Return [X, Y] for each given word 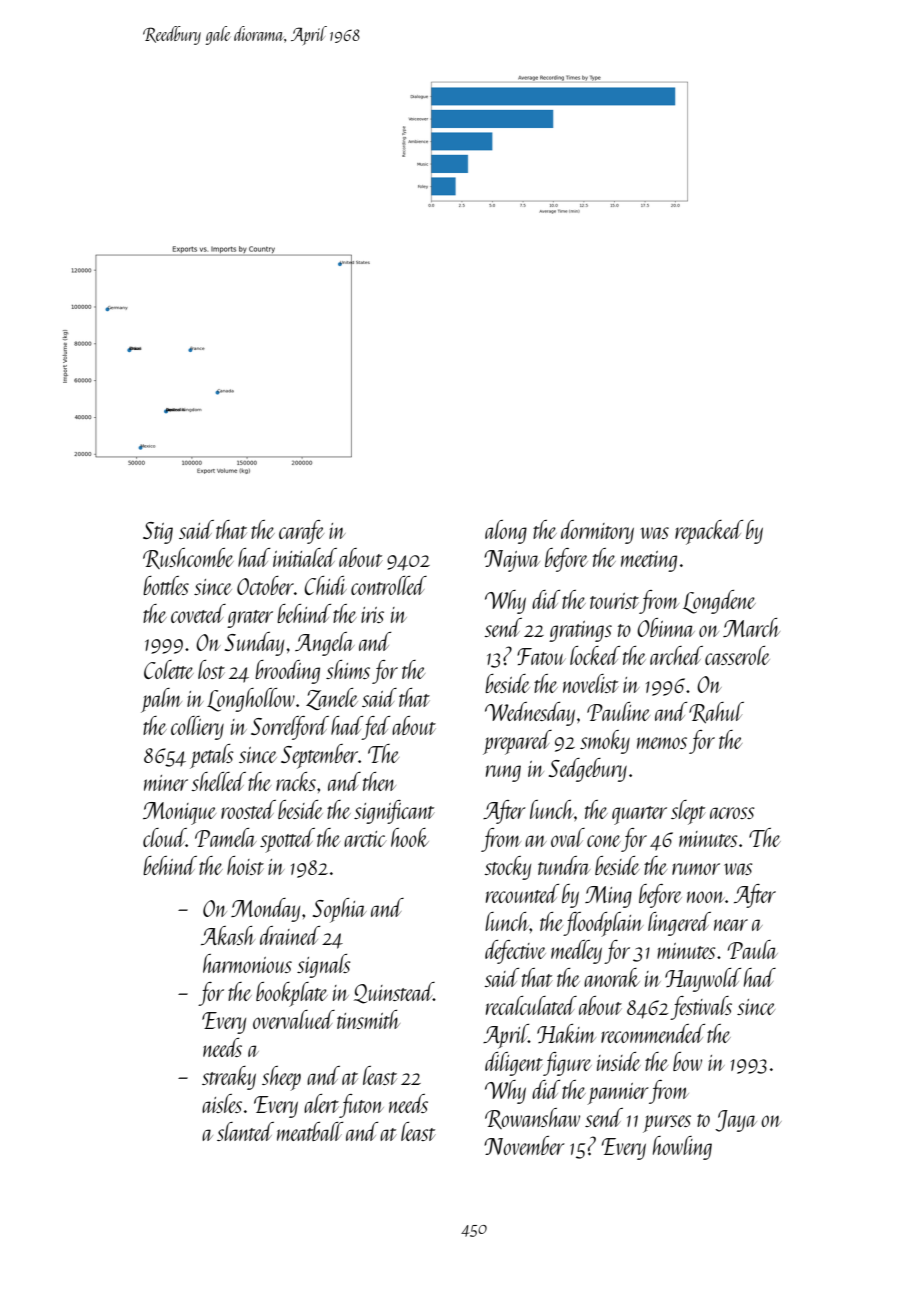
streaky [229, 1078]
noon [706, 897]
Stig [158, 533]
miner [166, 783]
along [506, 532]
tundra [564, 865]
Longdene [719, 602]
